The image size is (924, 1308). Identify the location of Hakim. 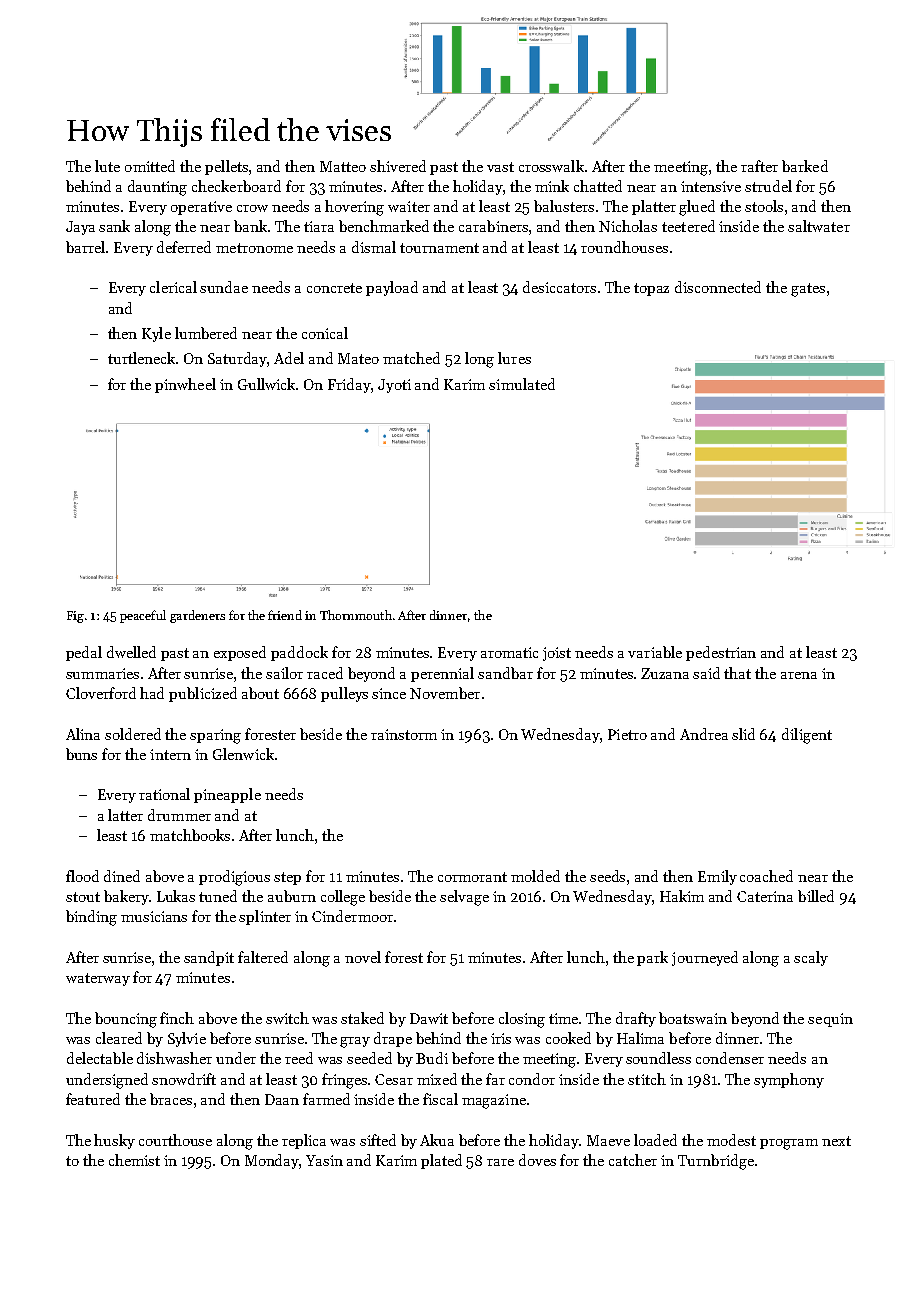
(682, 896).
